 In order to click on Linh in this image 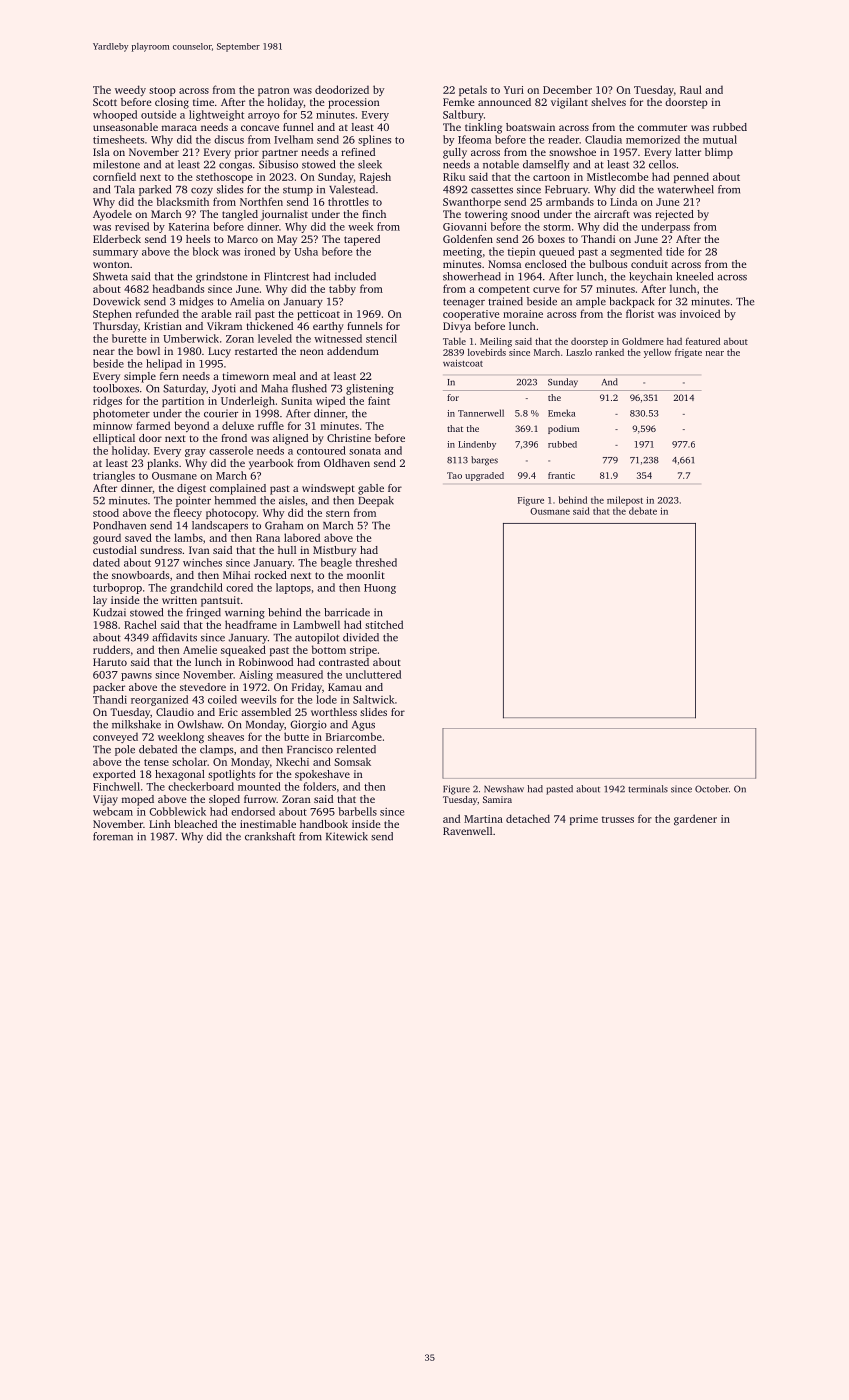, I will do `click(160, 824)`.
